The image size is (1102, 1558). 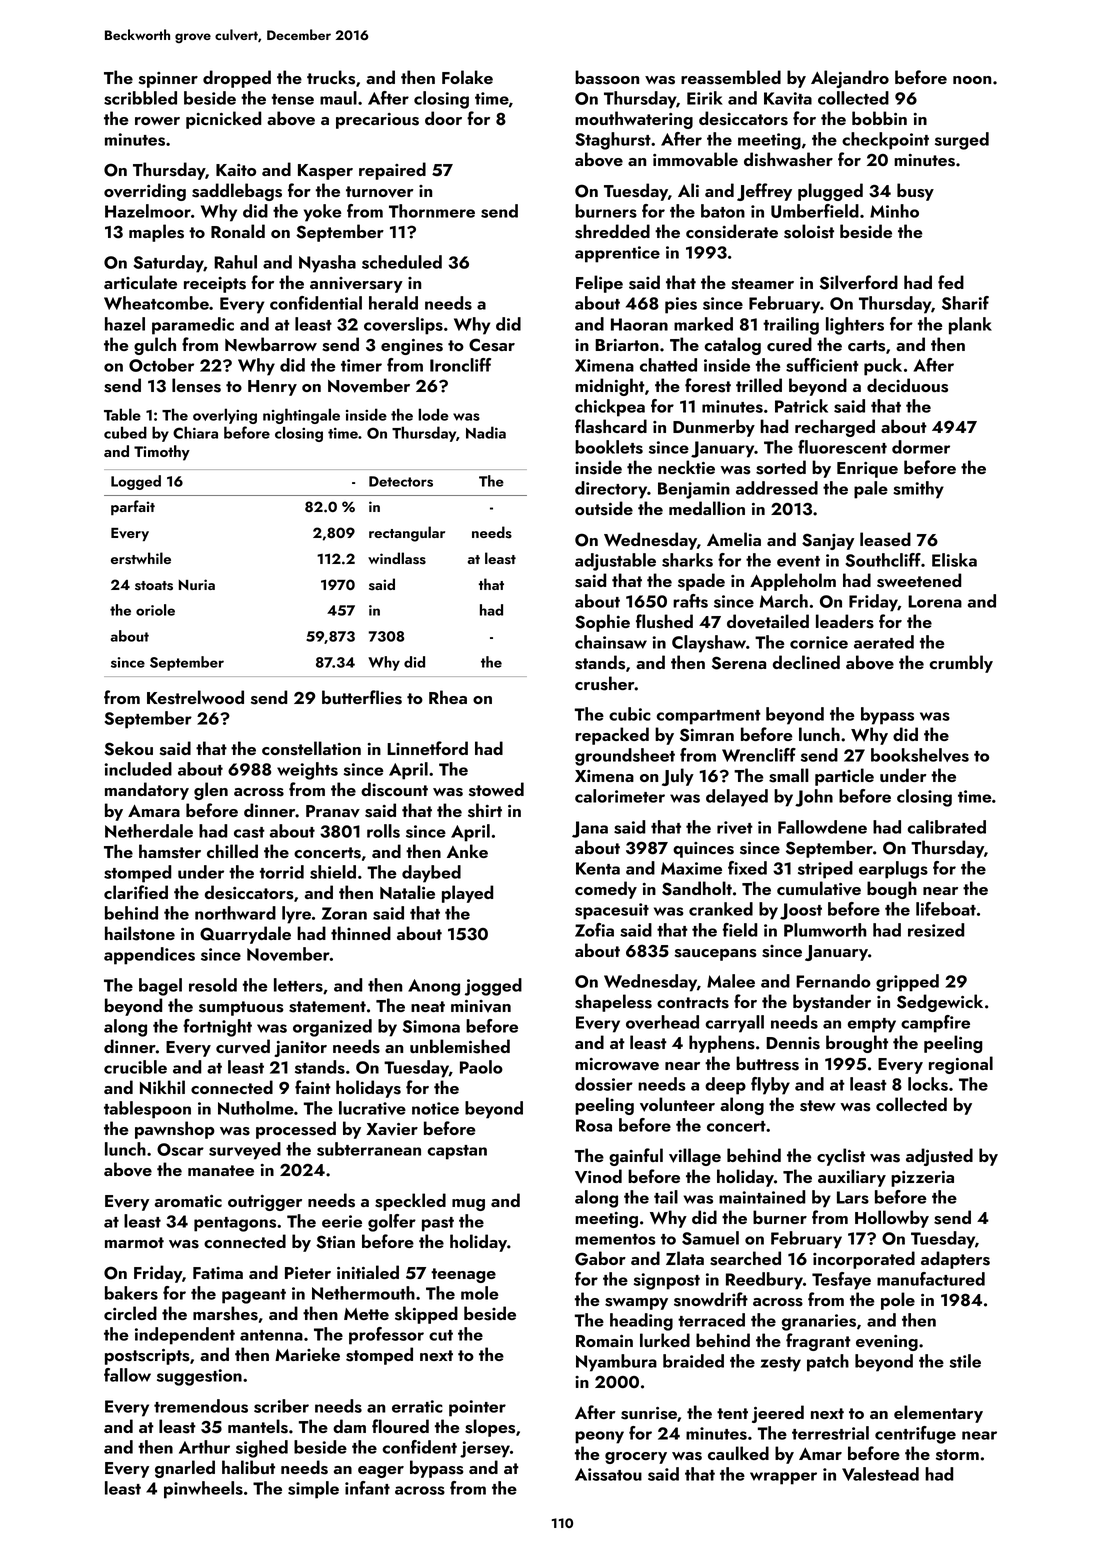 I want to click on crucible, so click(x=135, y=1067).
